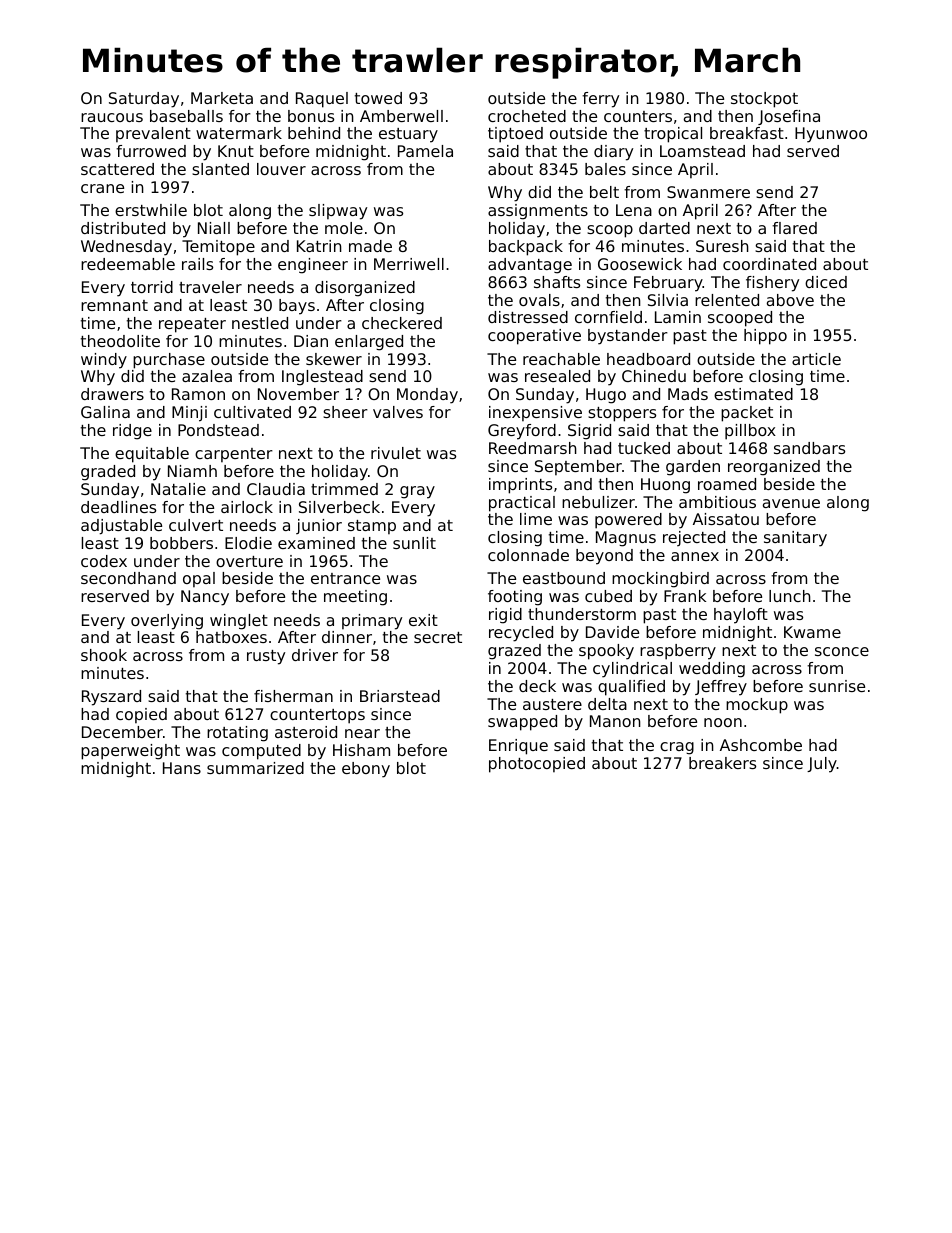 The height and width of the screenshot is (1233, 952). I want to click on stockpot, so click(764, 100).
